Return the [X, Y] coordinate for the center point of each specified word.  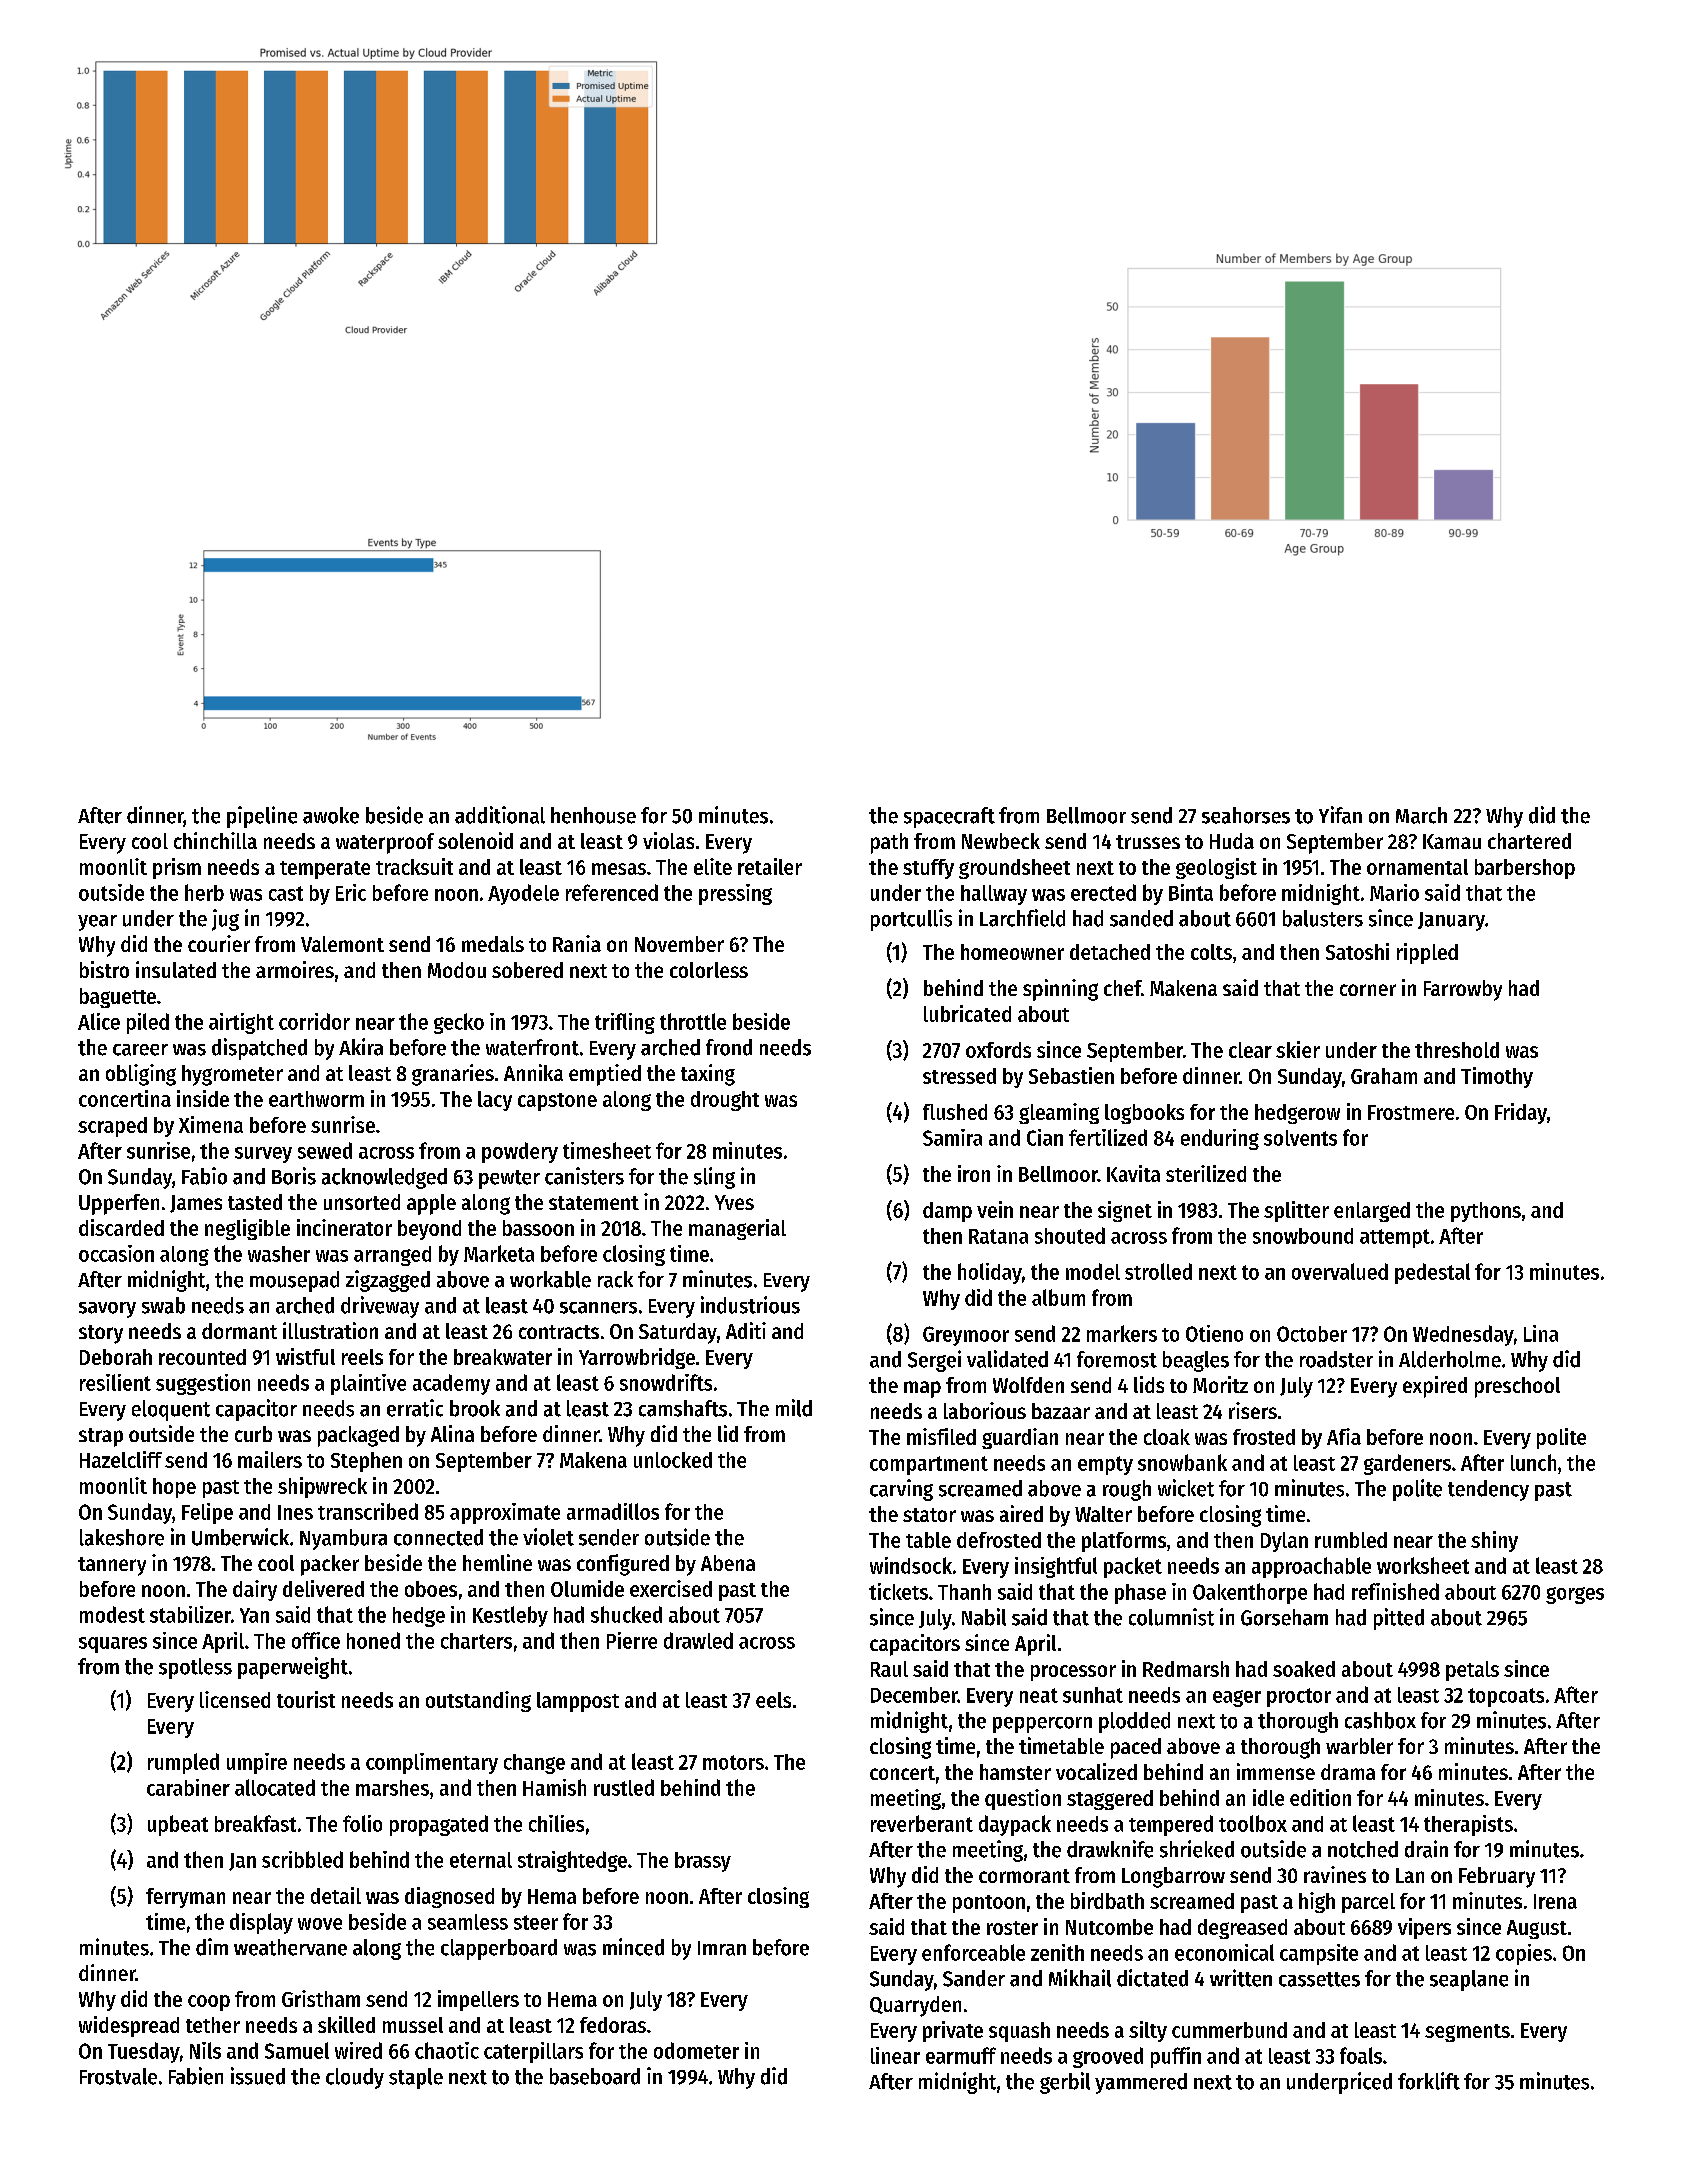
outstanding [478, 1701]
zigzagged [388, 1281]
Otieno [1214, 1333]
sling [714, 1178]
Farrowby [1463, 990]
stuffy [928, 869]
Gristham [321, 1998]
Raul [889, 1669]
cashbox [1380, 1720]
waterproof [385, 843]
